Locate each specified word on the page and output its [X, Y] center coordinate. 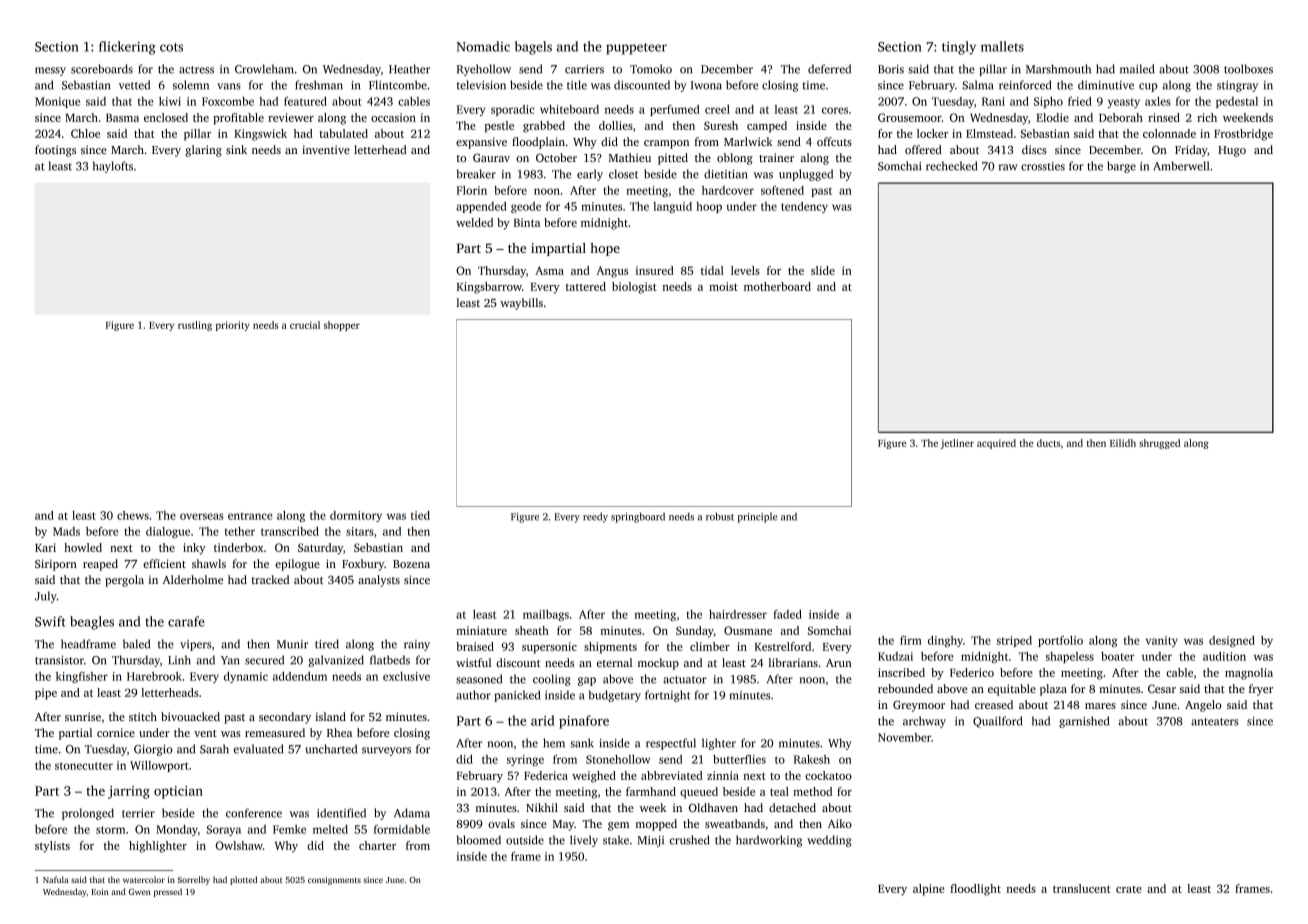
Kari [45, 547]
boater [1118, 656]
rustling [195, 326]
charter [377, 845]
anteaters [1215, 722]
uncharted [331, 749]
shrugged [1160, 444]
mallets [1002, 46]
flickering [127, 48]
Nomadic [483, 46]
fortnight [667, 696]
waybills [521, 304]
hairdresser [738, 614]
